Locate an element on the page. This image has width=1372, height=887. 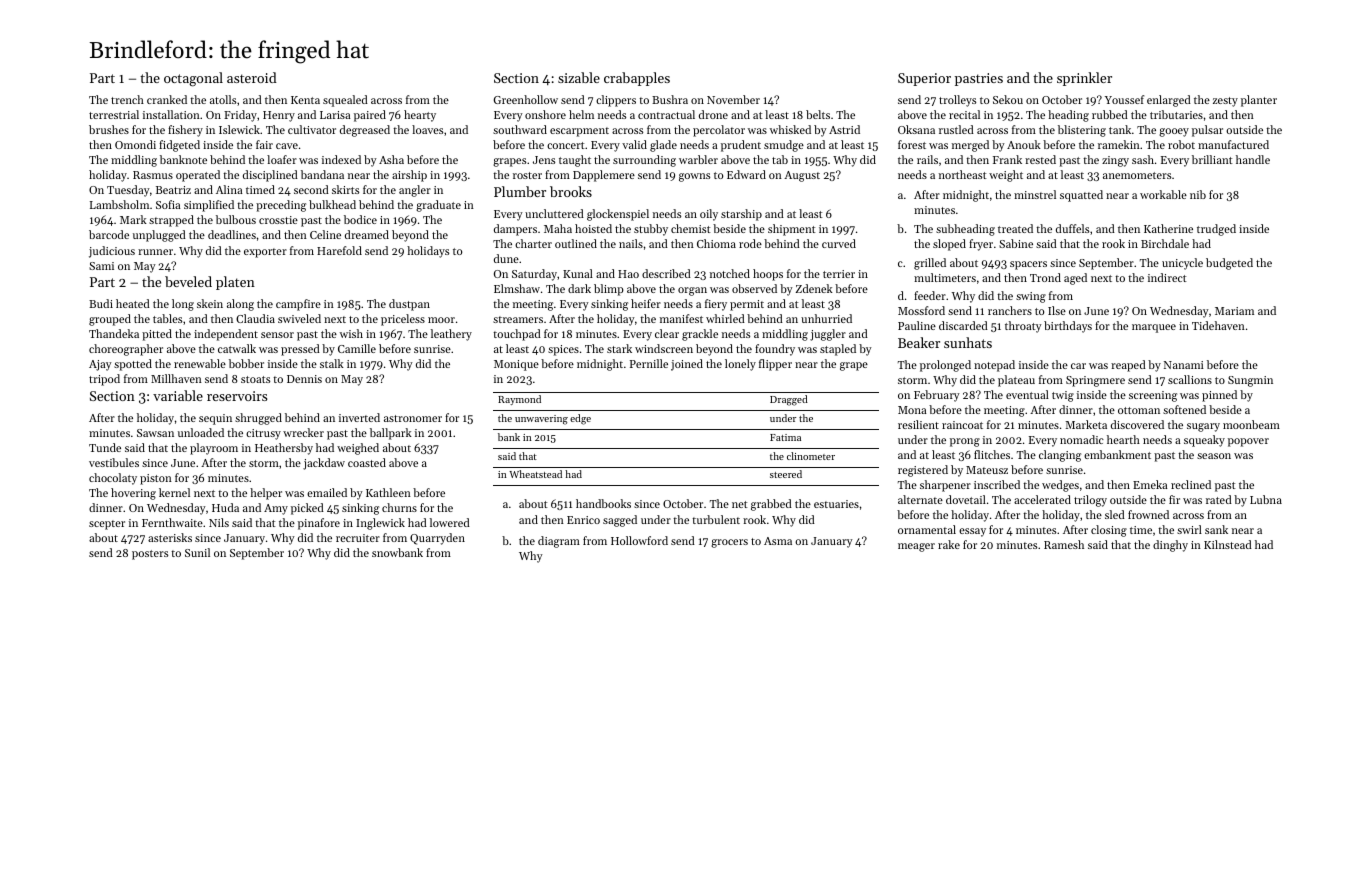
notched is located at coordinates (730, 273).
